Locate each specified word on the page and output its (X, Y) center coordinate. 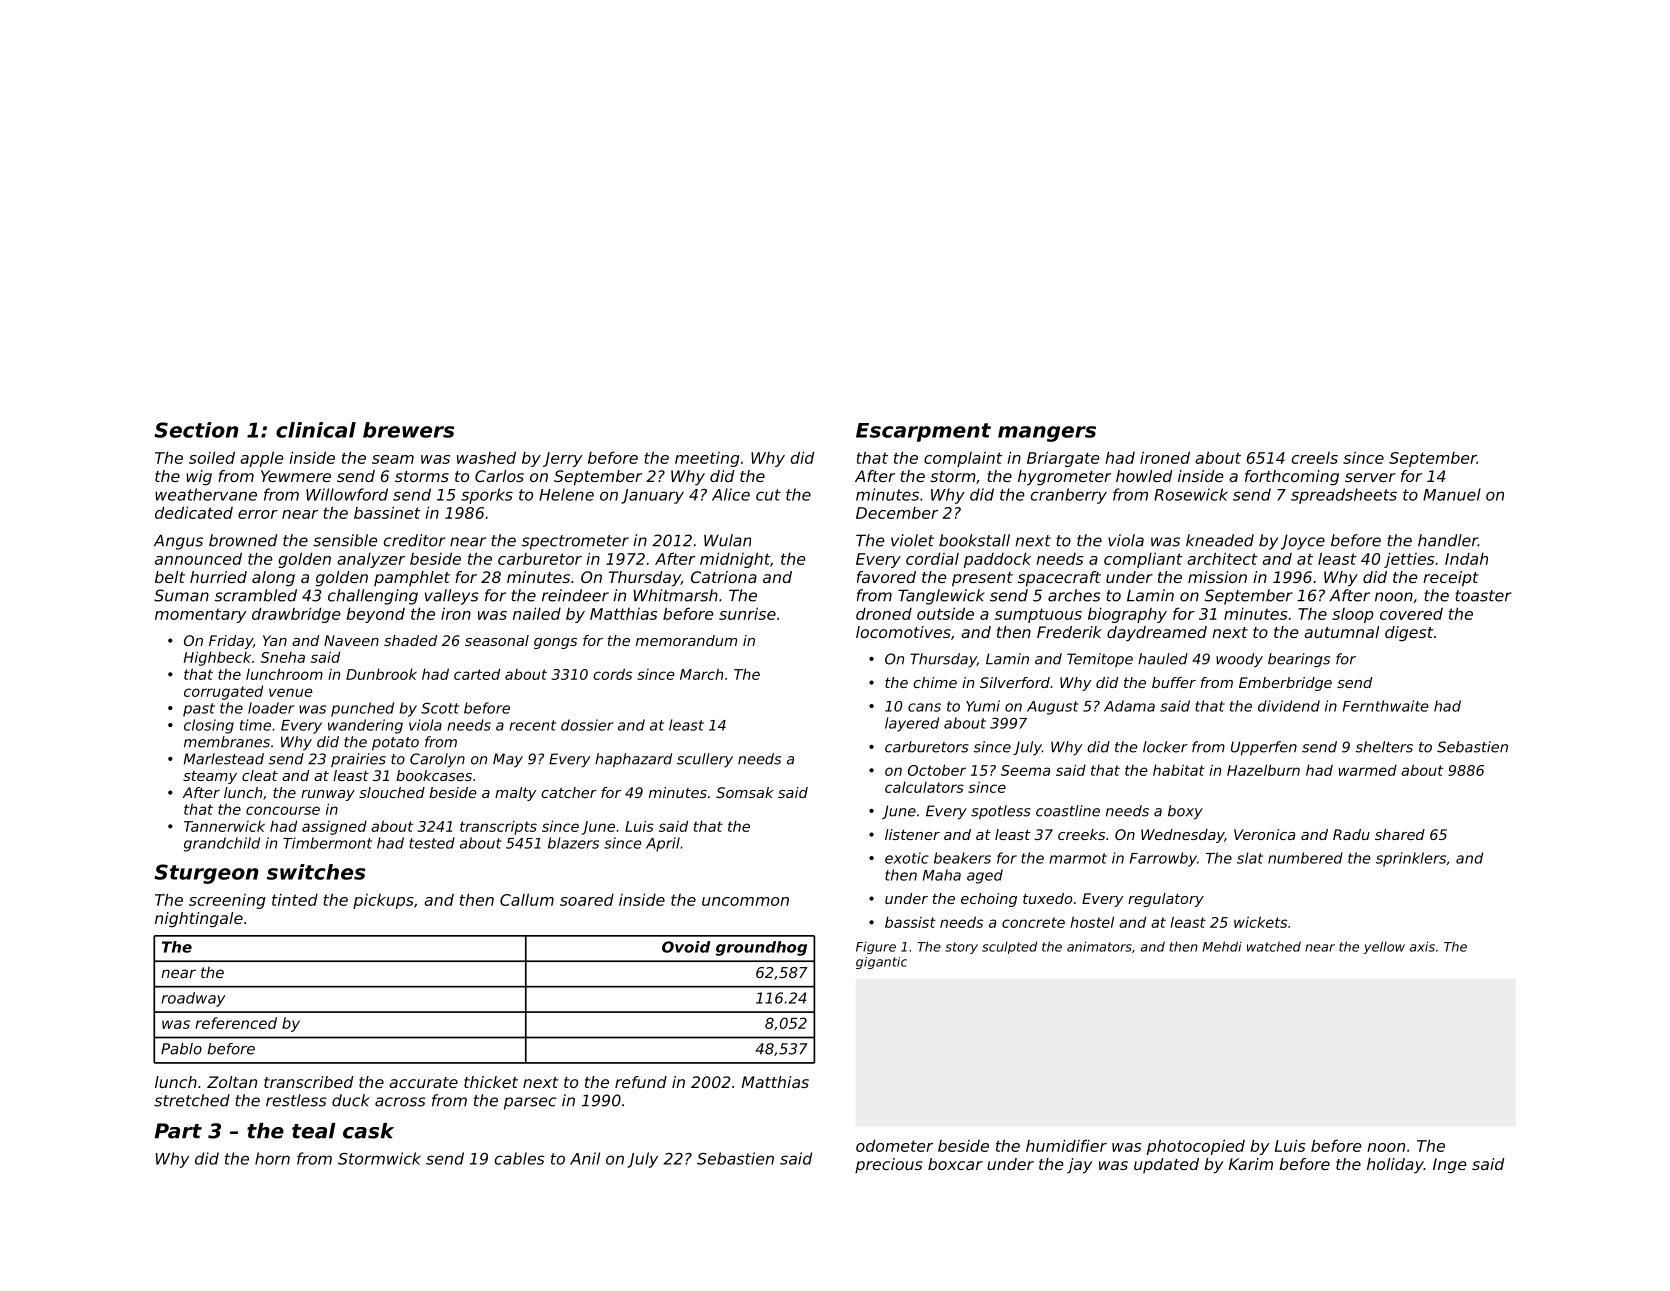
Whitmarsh (676, 595)
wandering (365, 726)
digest (1409, 634)
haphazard (633, 760)
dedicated (194, 512)
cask (368, 1131)
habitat (1179, 770)
